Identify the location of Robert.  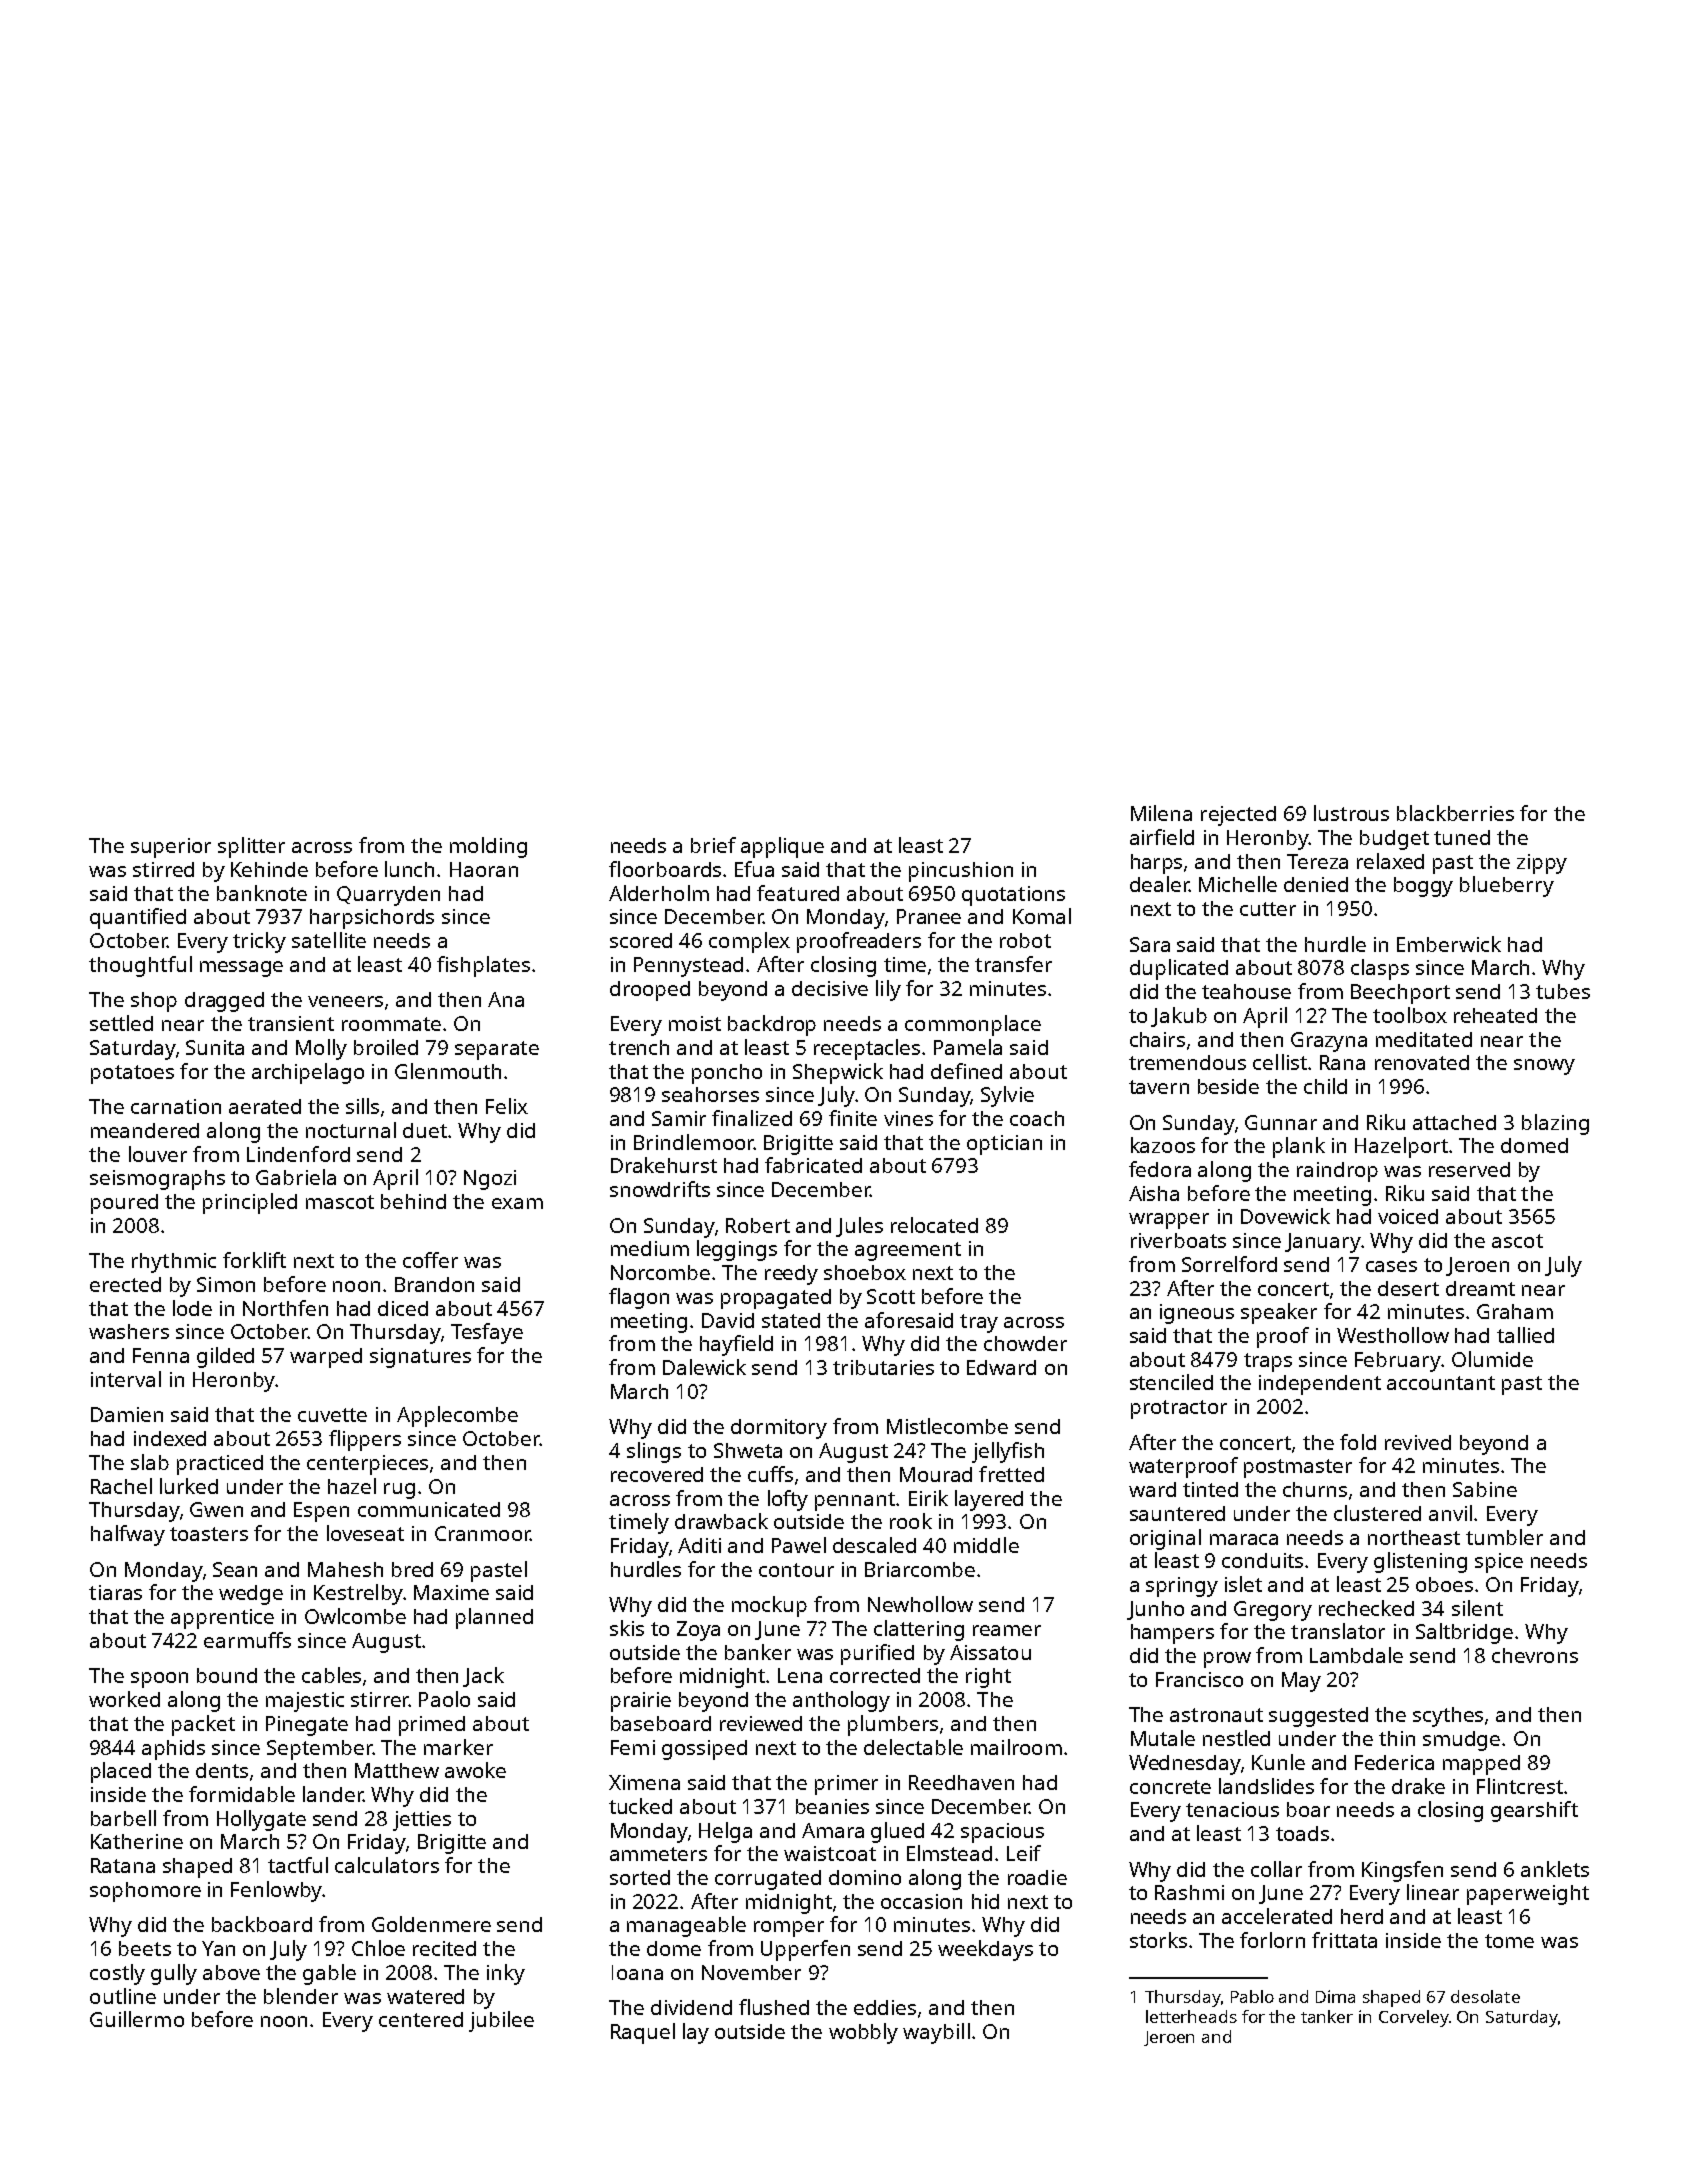
(758, 1225).
